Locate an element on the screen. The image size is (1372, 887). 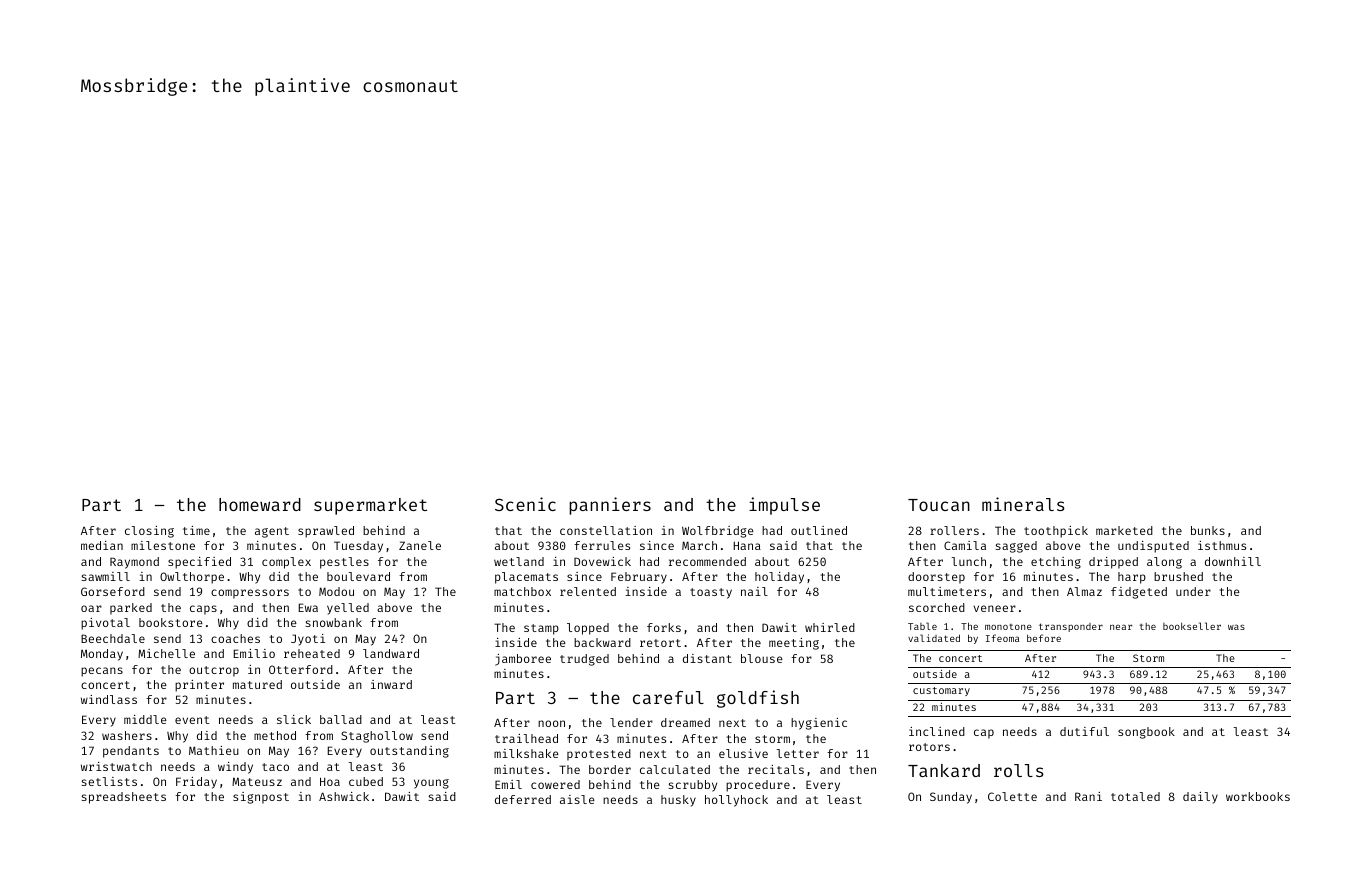
deferred is located at coordinates (523, 799).
